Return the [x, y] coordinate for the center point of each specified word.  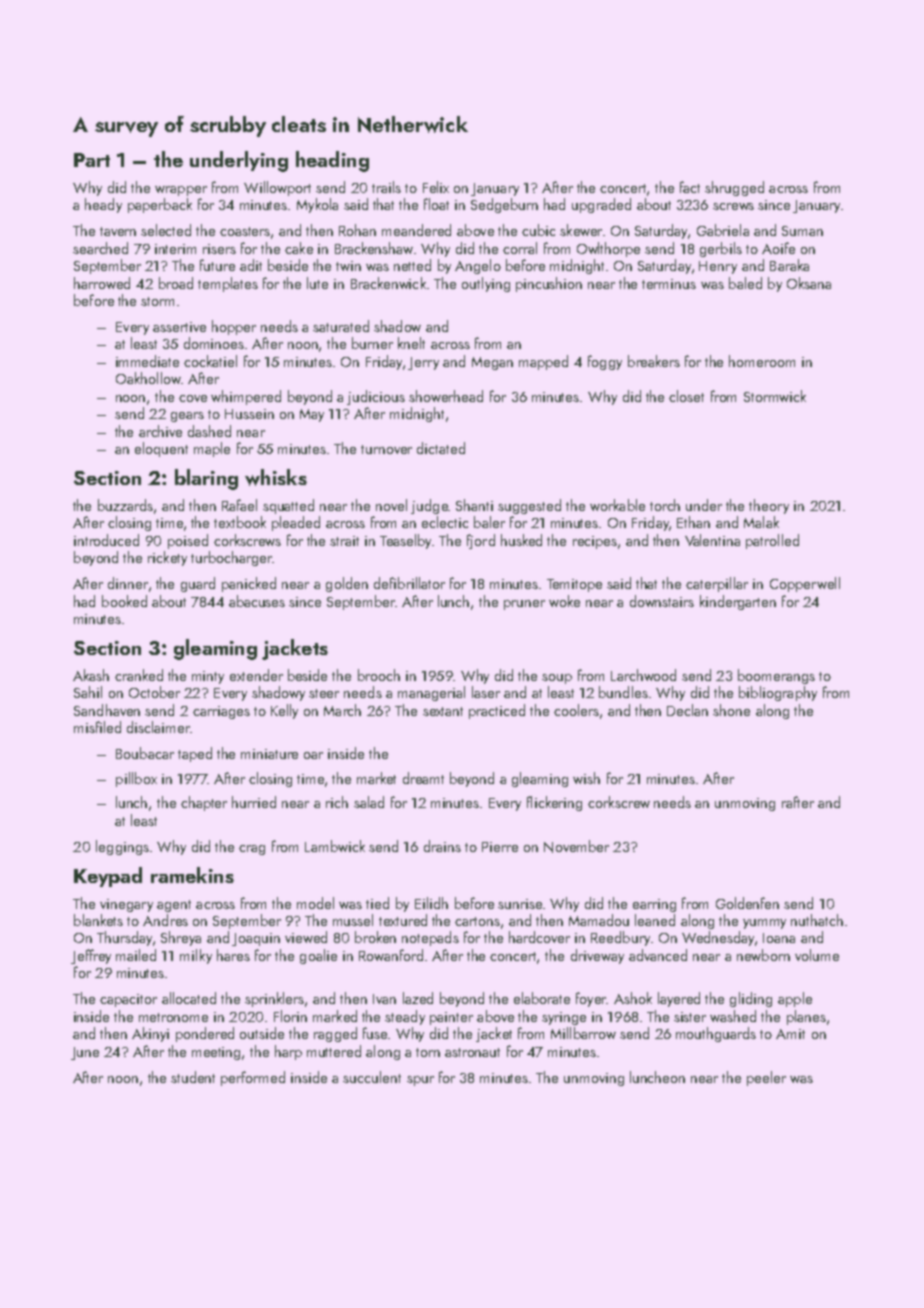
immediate [147, 361]
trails [386, 187]
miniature [269, 754]
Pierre [500, 847]
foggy [605, 362]
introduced [106, 540]
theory [769, 506]
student [193, 1077]
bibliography [778, 693]
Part [92, 160]
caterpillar [717, 584]
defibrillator [409, 583]
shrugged [734, 188]
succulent [372, 1077]
